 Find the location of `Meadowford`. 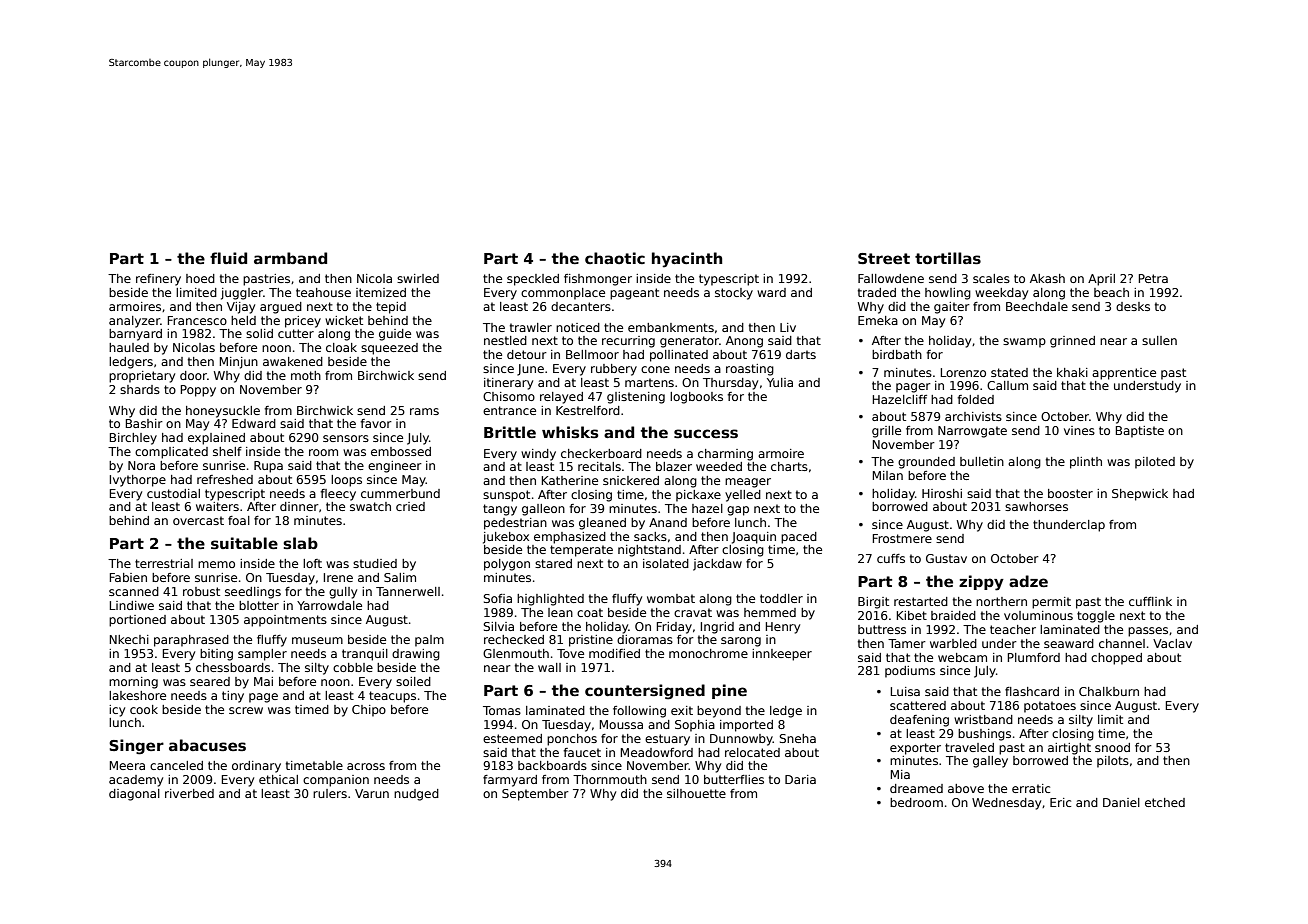

Meadowford is located at coordinates (657, 752).
